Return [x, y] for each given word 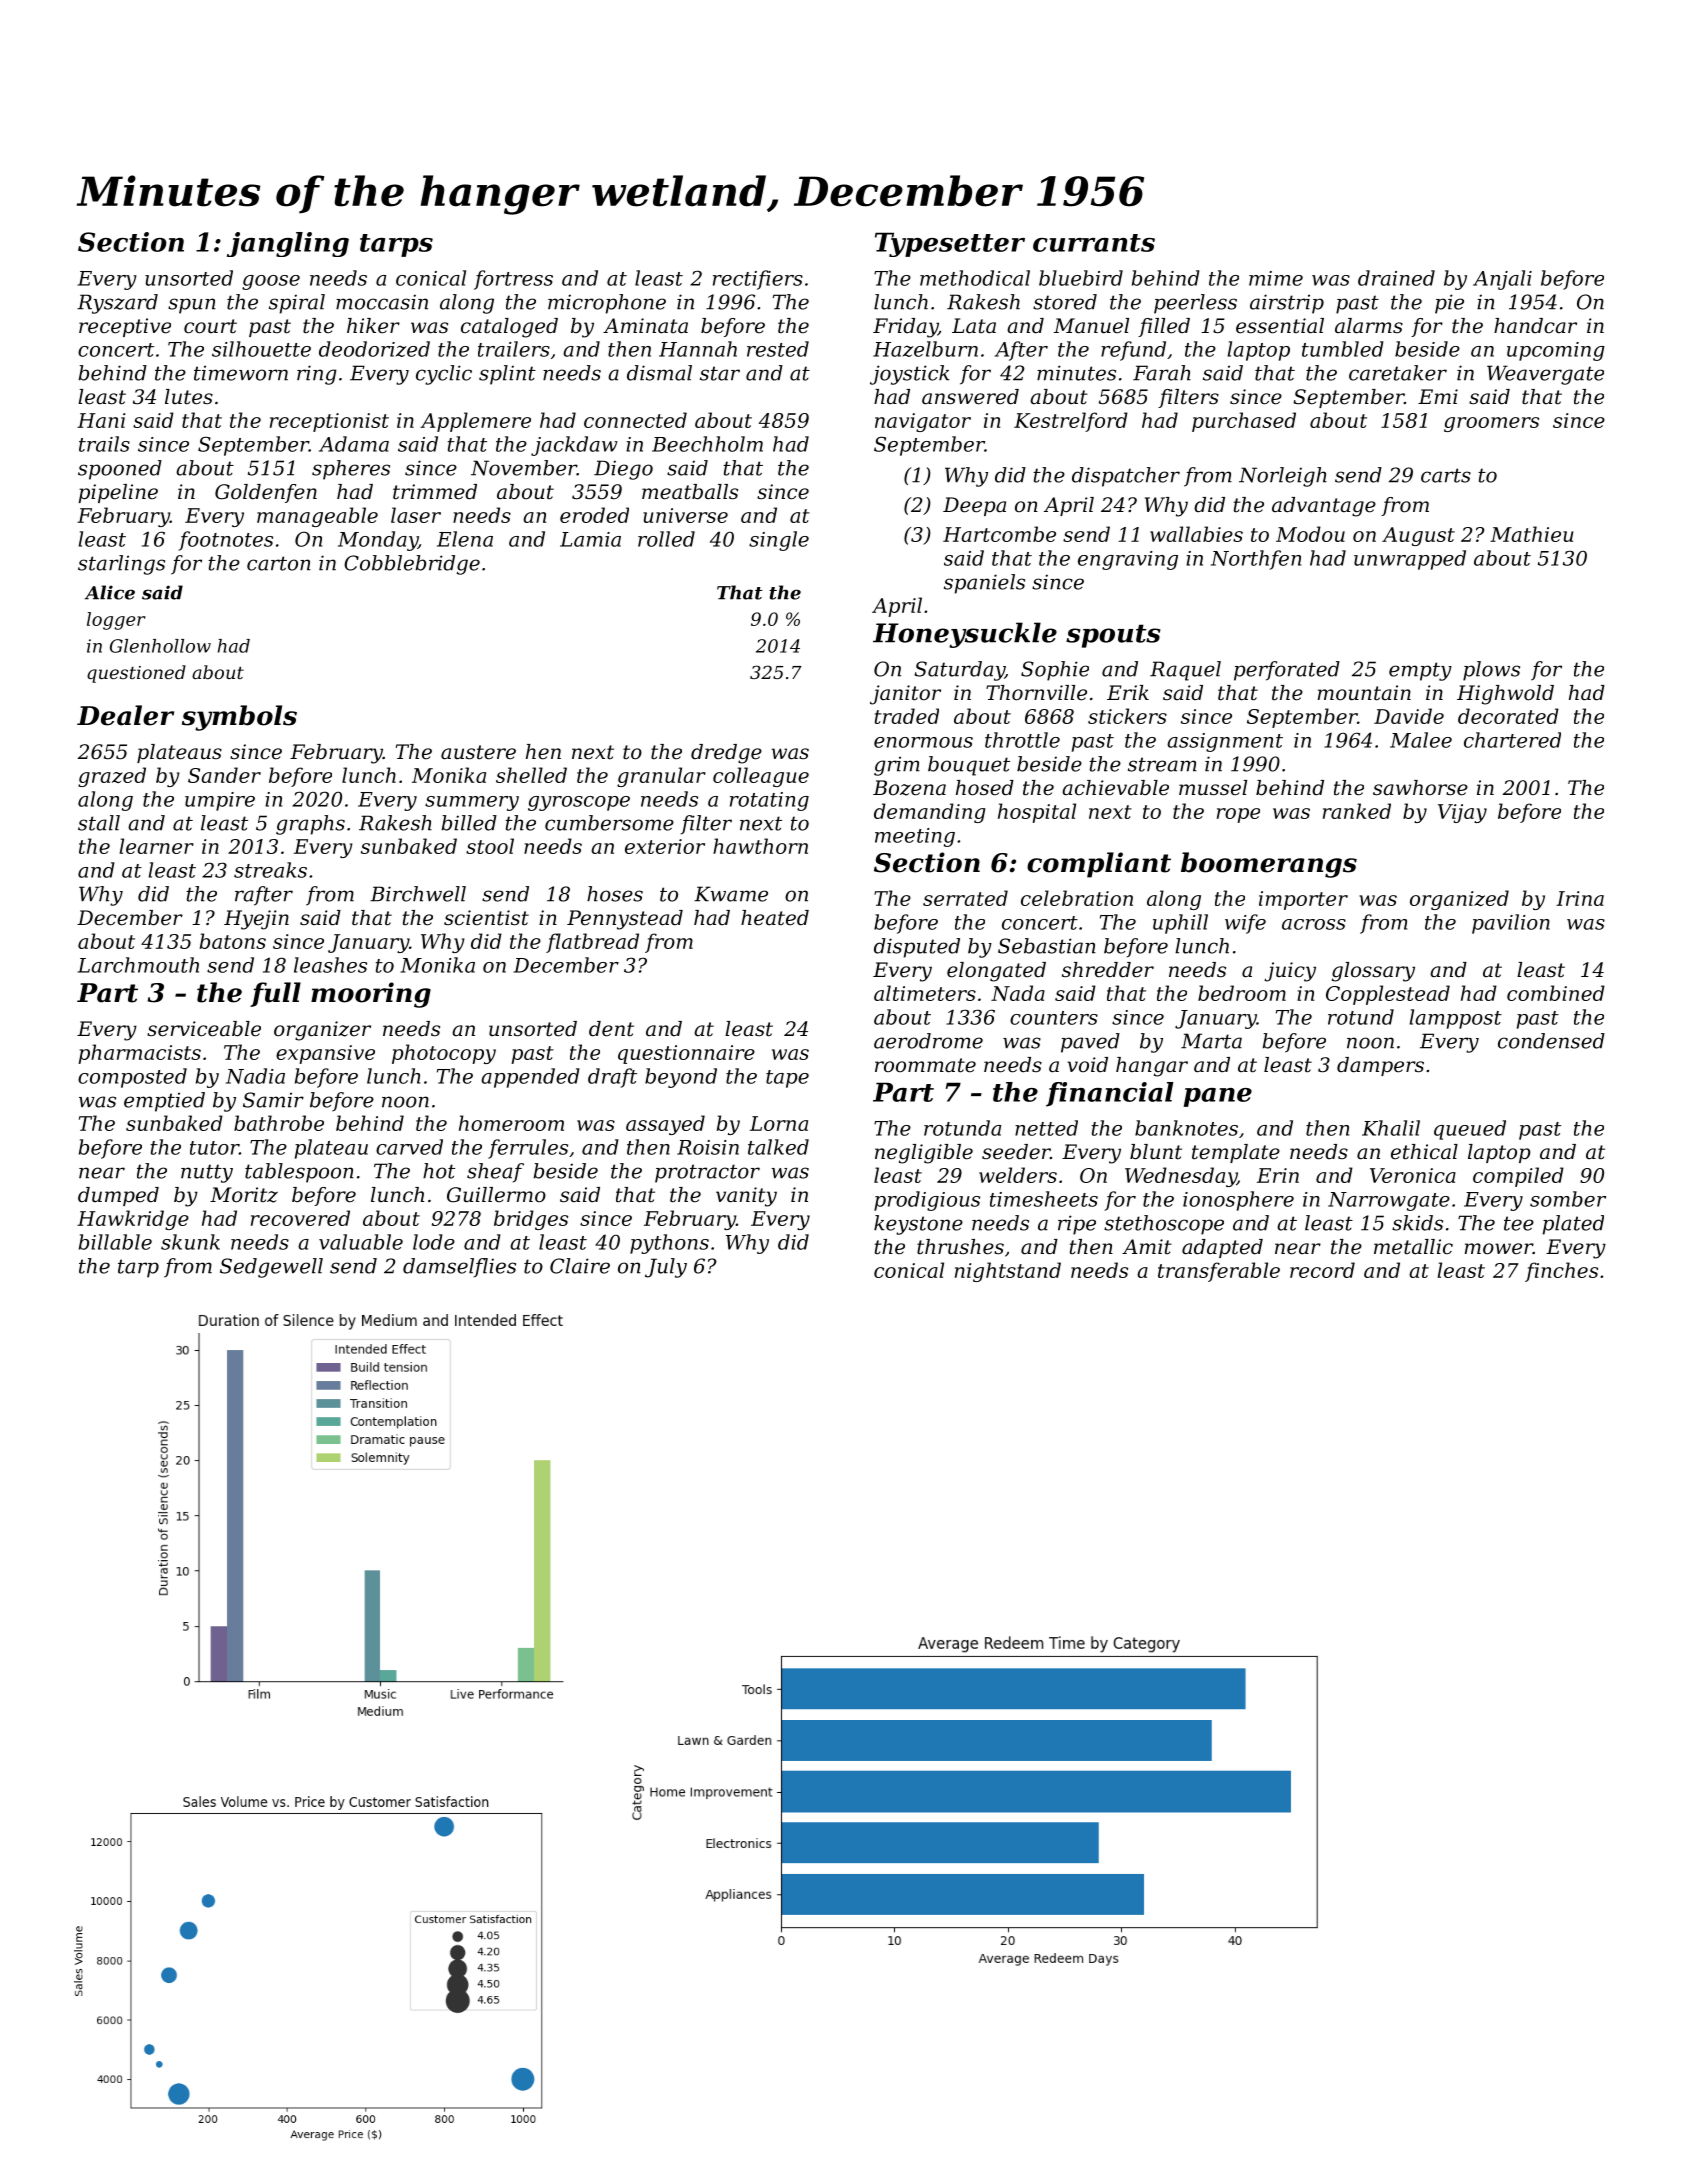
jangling [288, 244]
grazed [112, 777]
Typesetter [950, 244]
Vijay [1462, 813]
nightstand [1008, 1272]
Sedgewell [271, 1268]
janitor [905, 695]
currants [1094, 243]
